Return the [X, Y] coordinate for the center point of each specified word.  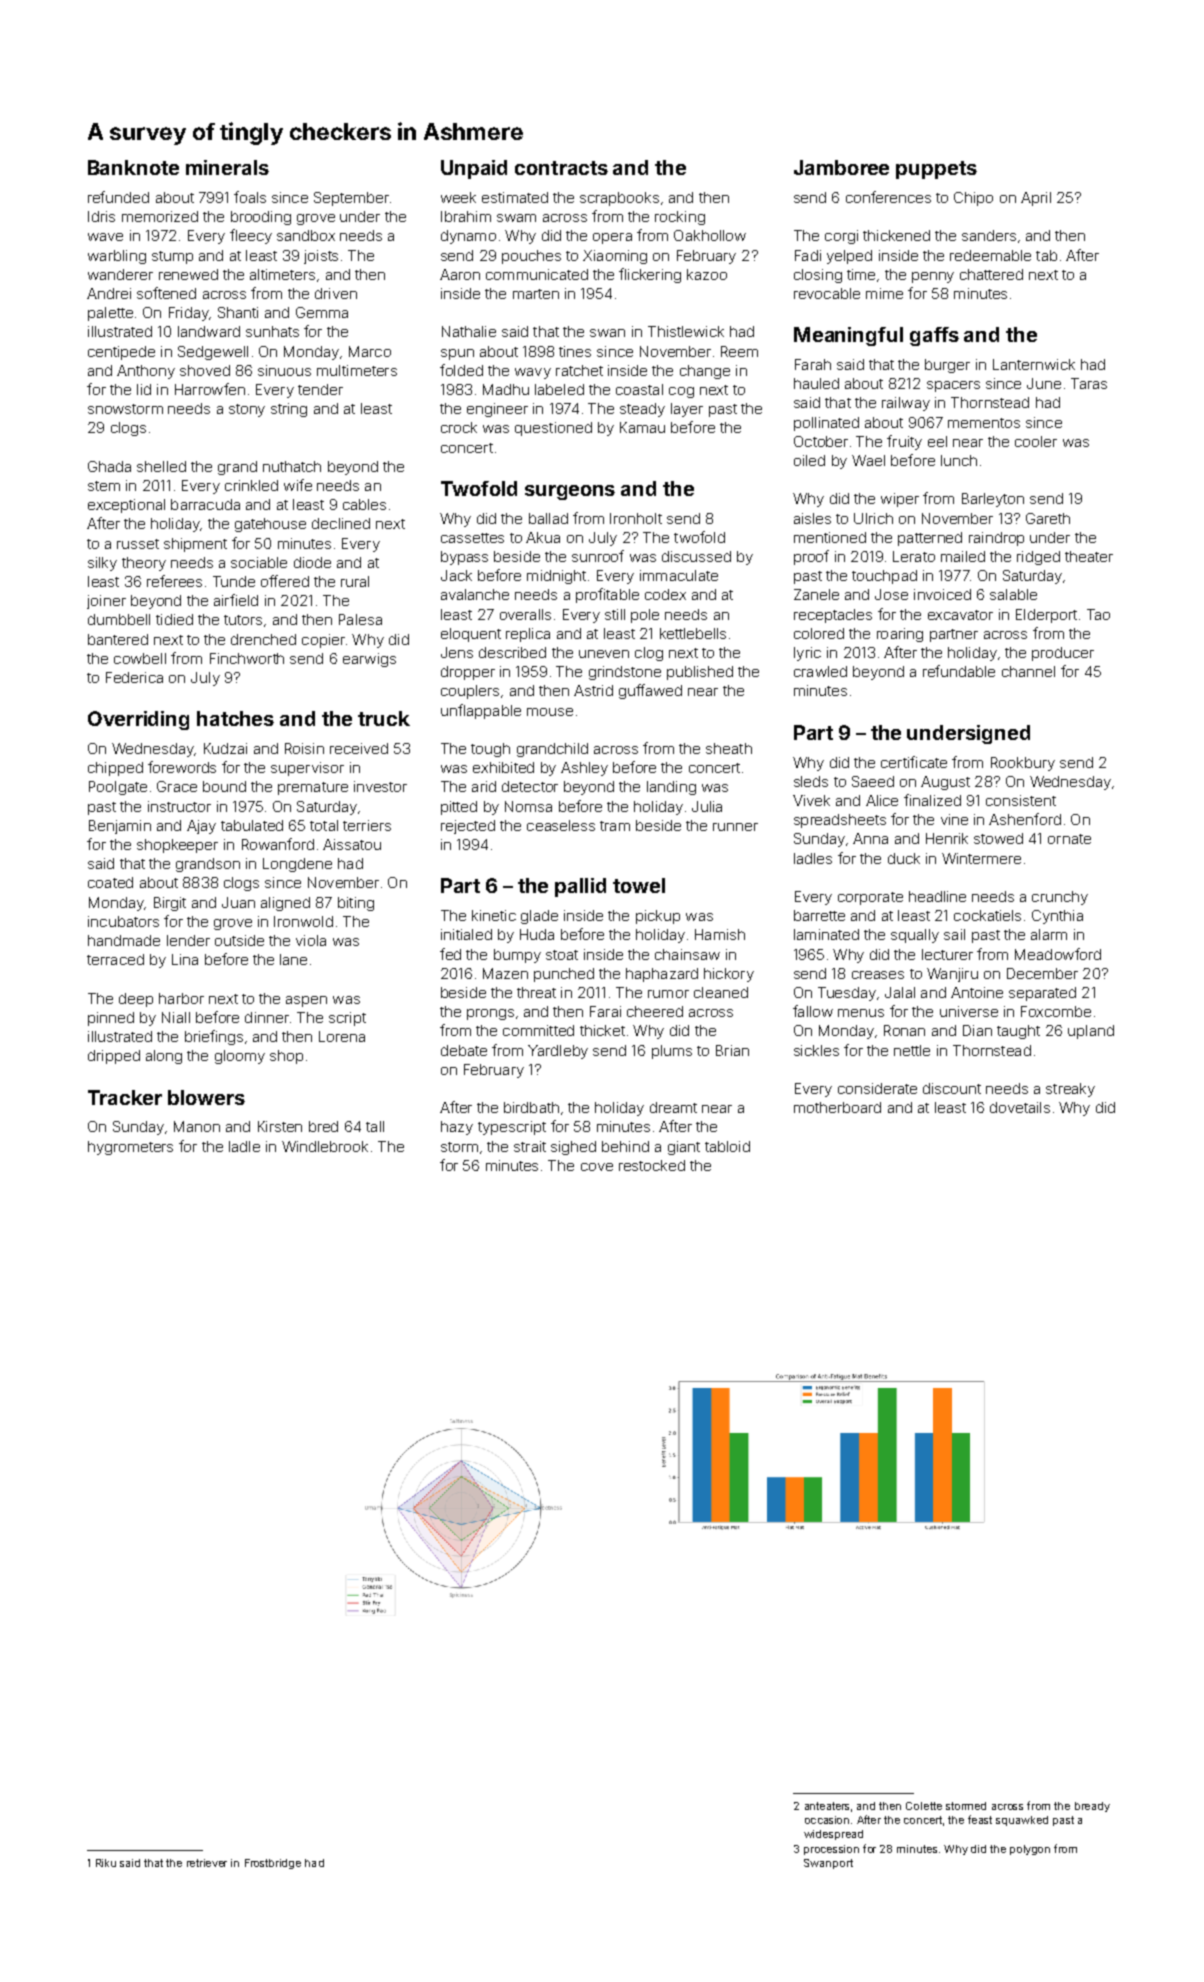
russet [138, 544]
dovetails [1020, 1107]
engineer [497, 410]
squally [915, 936]
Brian [732, 1050]
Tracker [125, 1097]
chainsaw [687, 954]
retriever [207, 1863]
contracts [561, 168]
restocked [652, 1165]
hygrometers [130, 1148]
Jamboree [841, 167]
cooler [1036, 441]
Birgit [170, 904]
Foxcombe [1056, 1011]
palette [110, 314]
